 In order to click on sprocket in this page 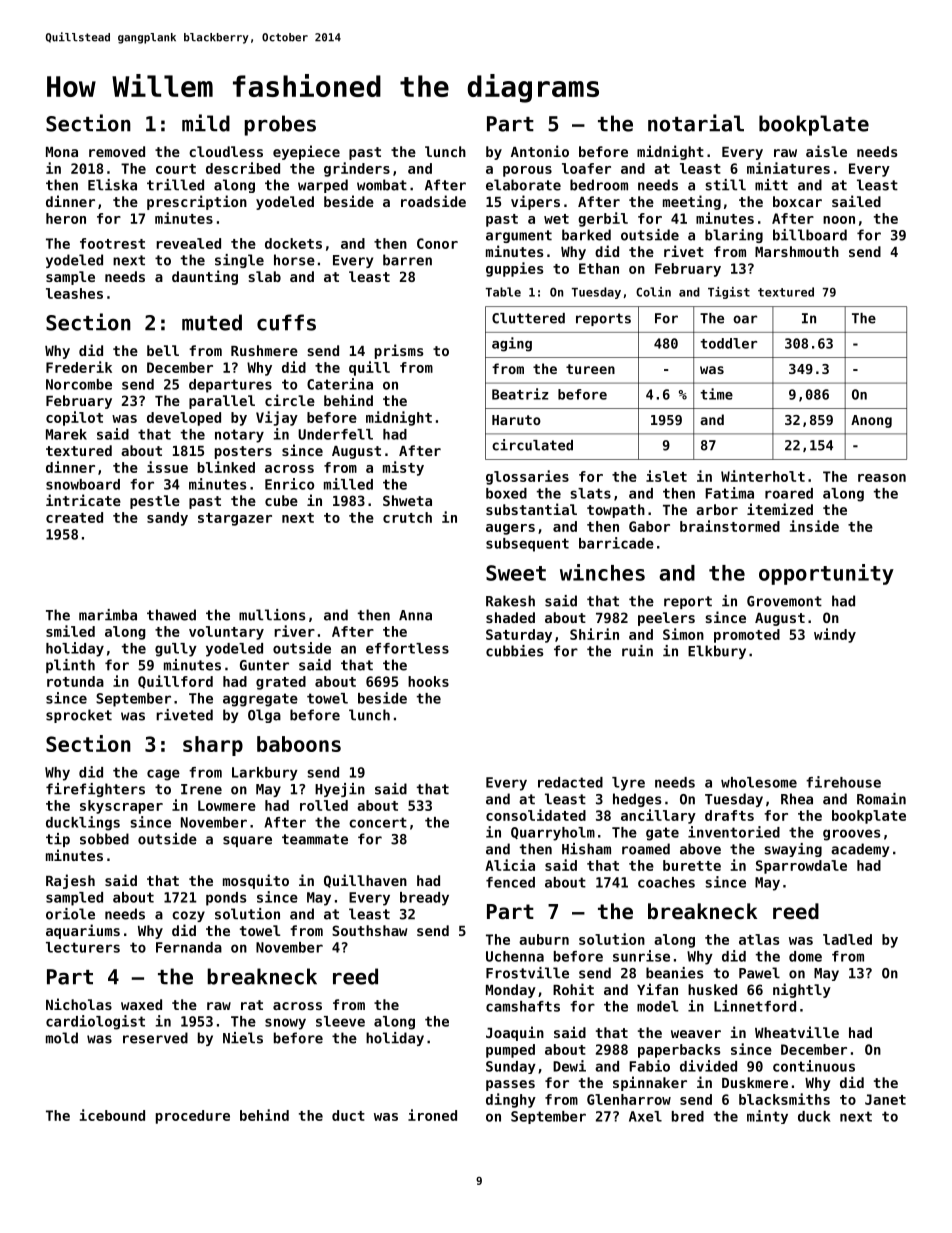, I will do `click(79, 716)`.
